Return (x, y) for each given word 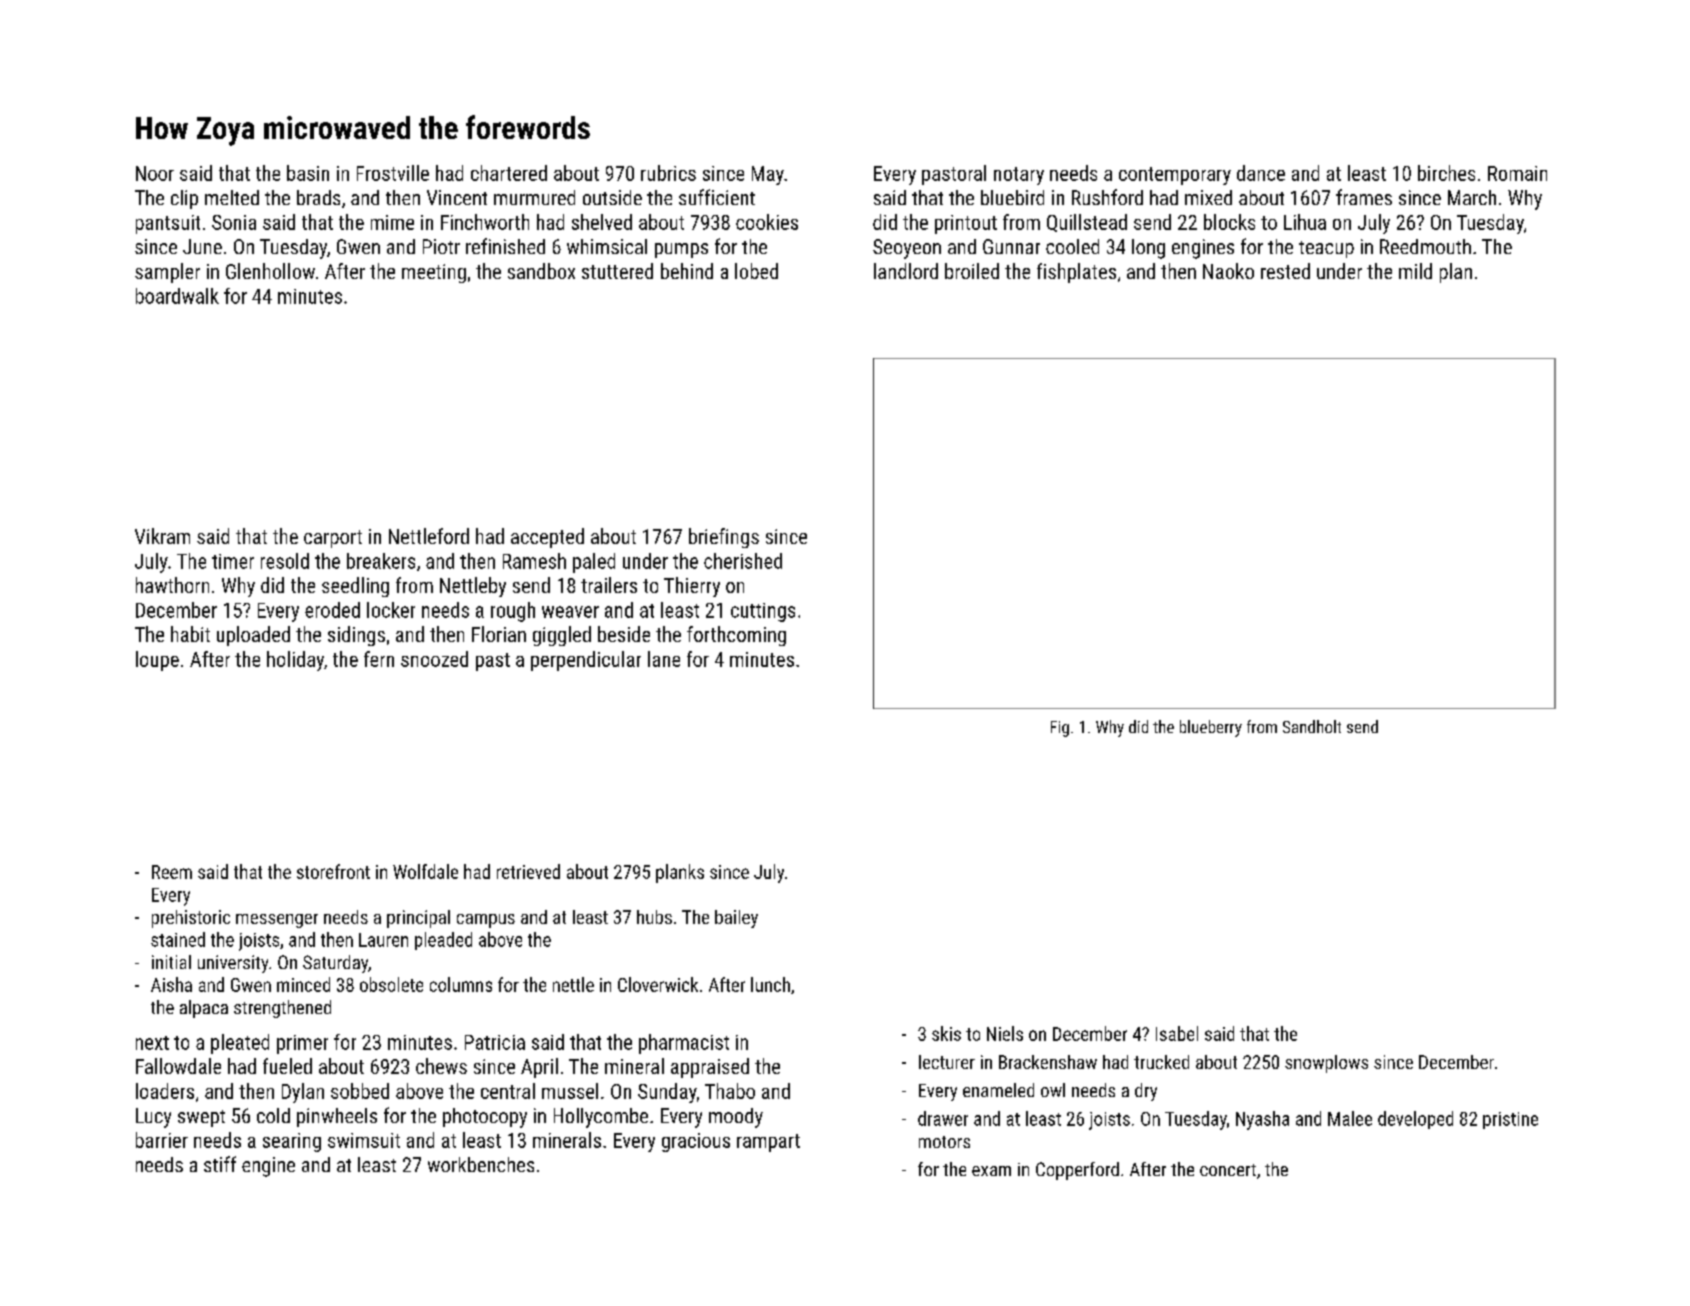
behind (687, 271)
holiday (295, 661)
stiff (220, 1164)
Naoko (1228, 271)
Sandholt (1312, 726)
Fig (1060, 729)
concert (1228, 1170)
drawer (943, 1118)
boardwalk (177, 296)
